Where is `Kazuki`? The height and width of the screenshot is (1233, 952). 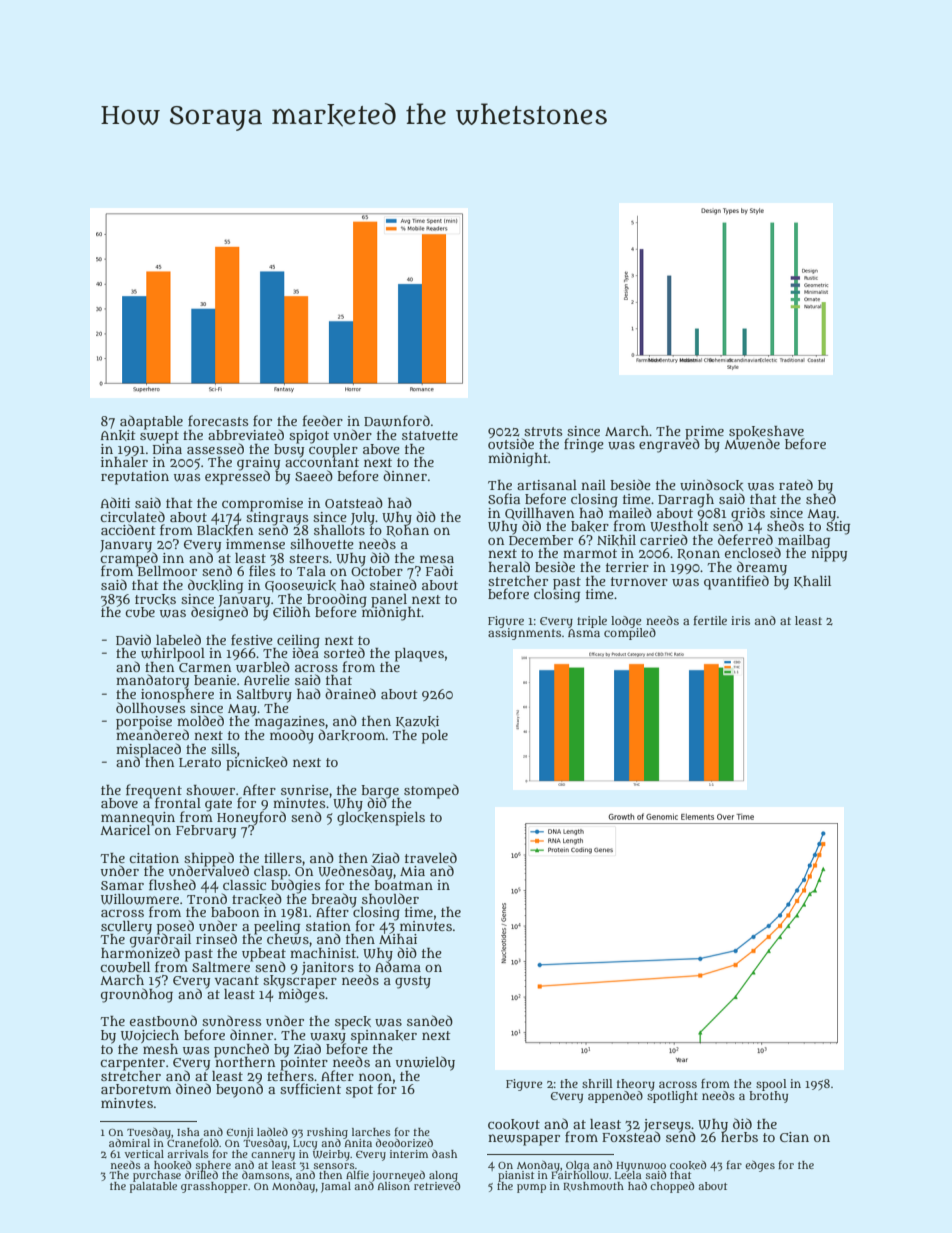 Kazuki is located at coordinates (417, 722).
